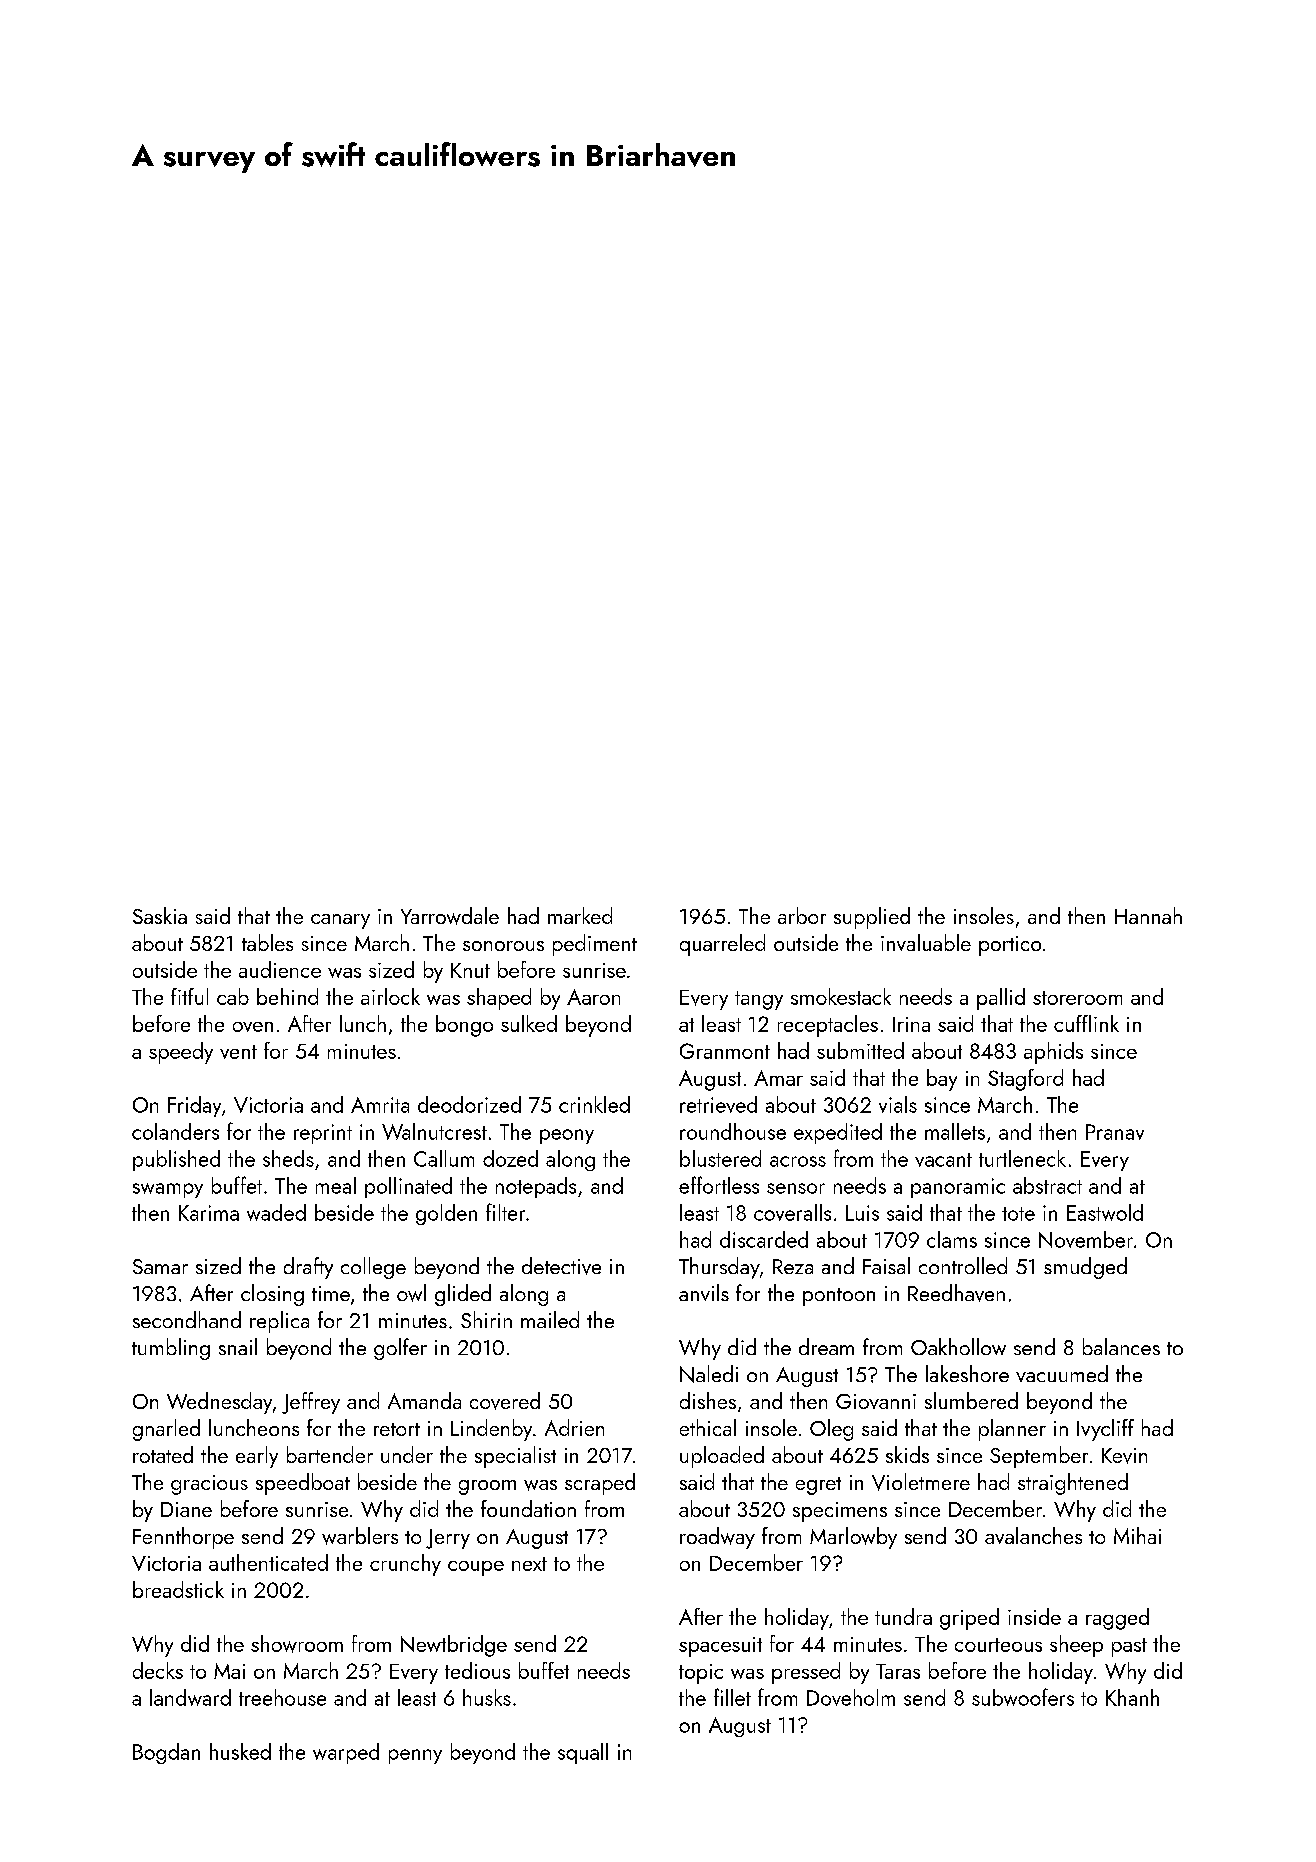  What do you see at coordinates (323, 1134) in the document?
I see `reprint` at bounding box center [323, 1134].
